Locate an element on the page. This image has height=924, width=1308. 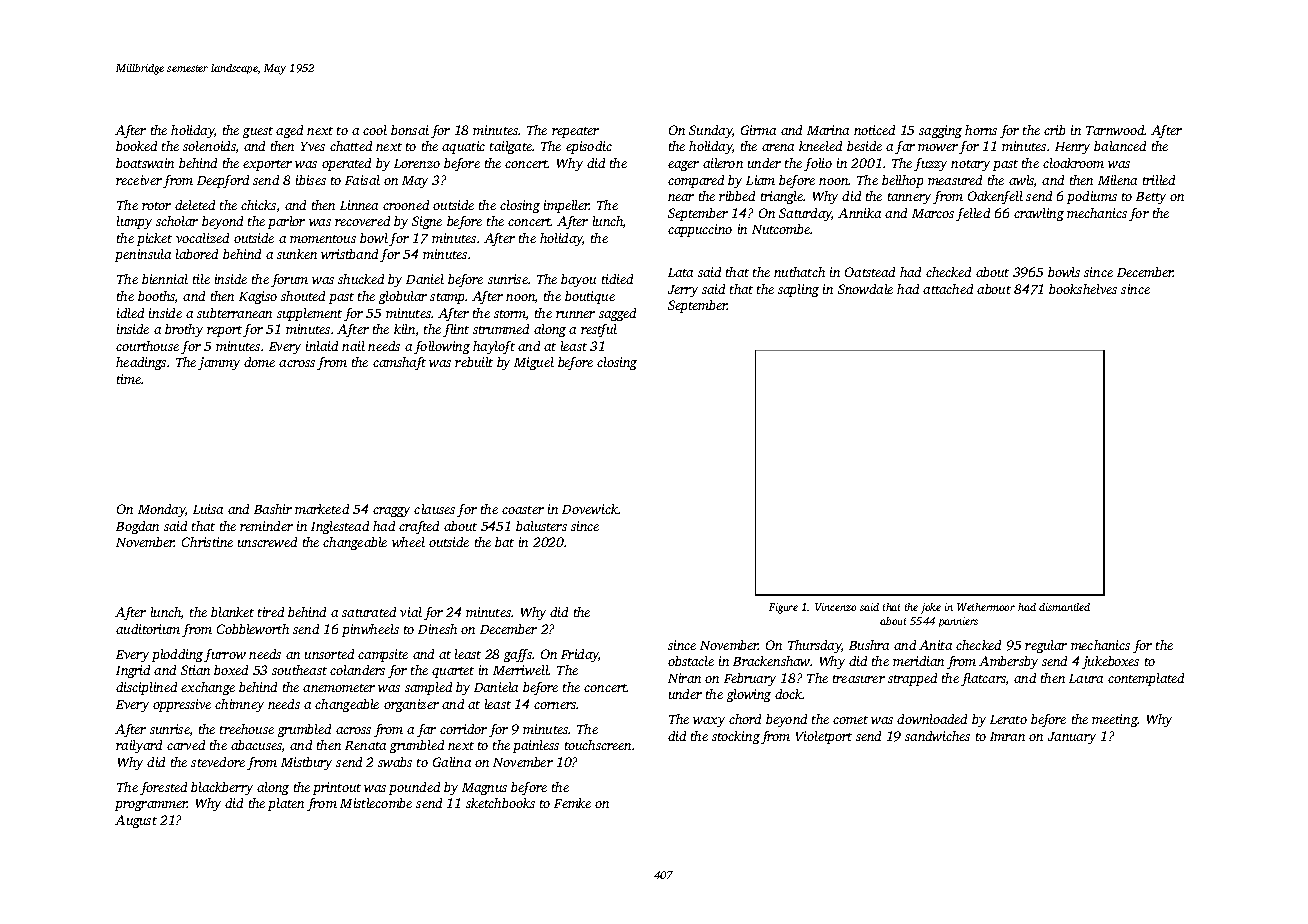
pounded is located at coordinates (414, 788).
